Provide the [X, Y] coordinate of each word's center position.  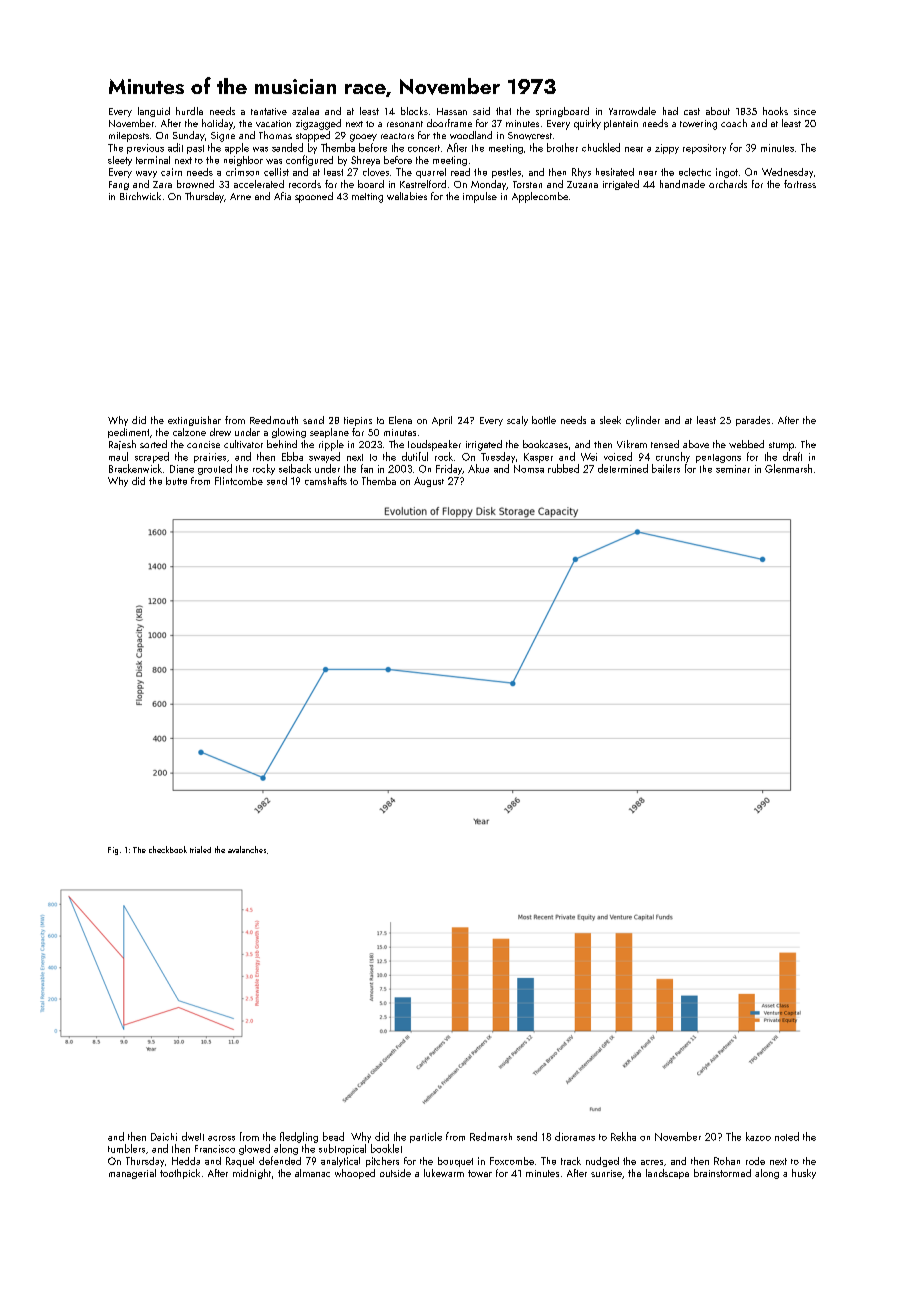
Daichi [164, 1137]
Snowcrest [530, 136]
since [805, 111]
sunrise [606, 1173]
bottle [544, 420]
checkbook [168, 849]
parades [753, 421]
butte [176, 481]
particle [426, 1137]
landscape [667, 1174]
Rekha [623, 1136]
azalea [305, 111]
